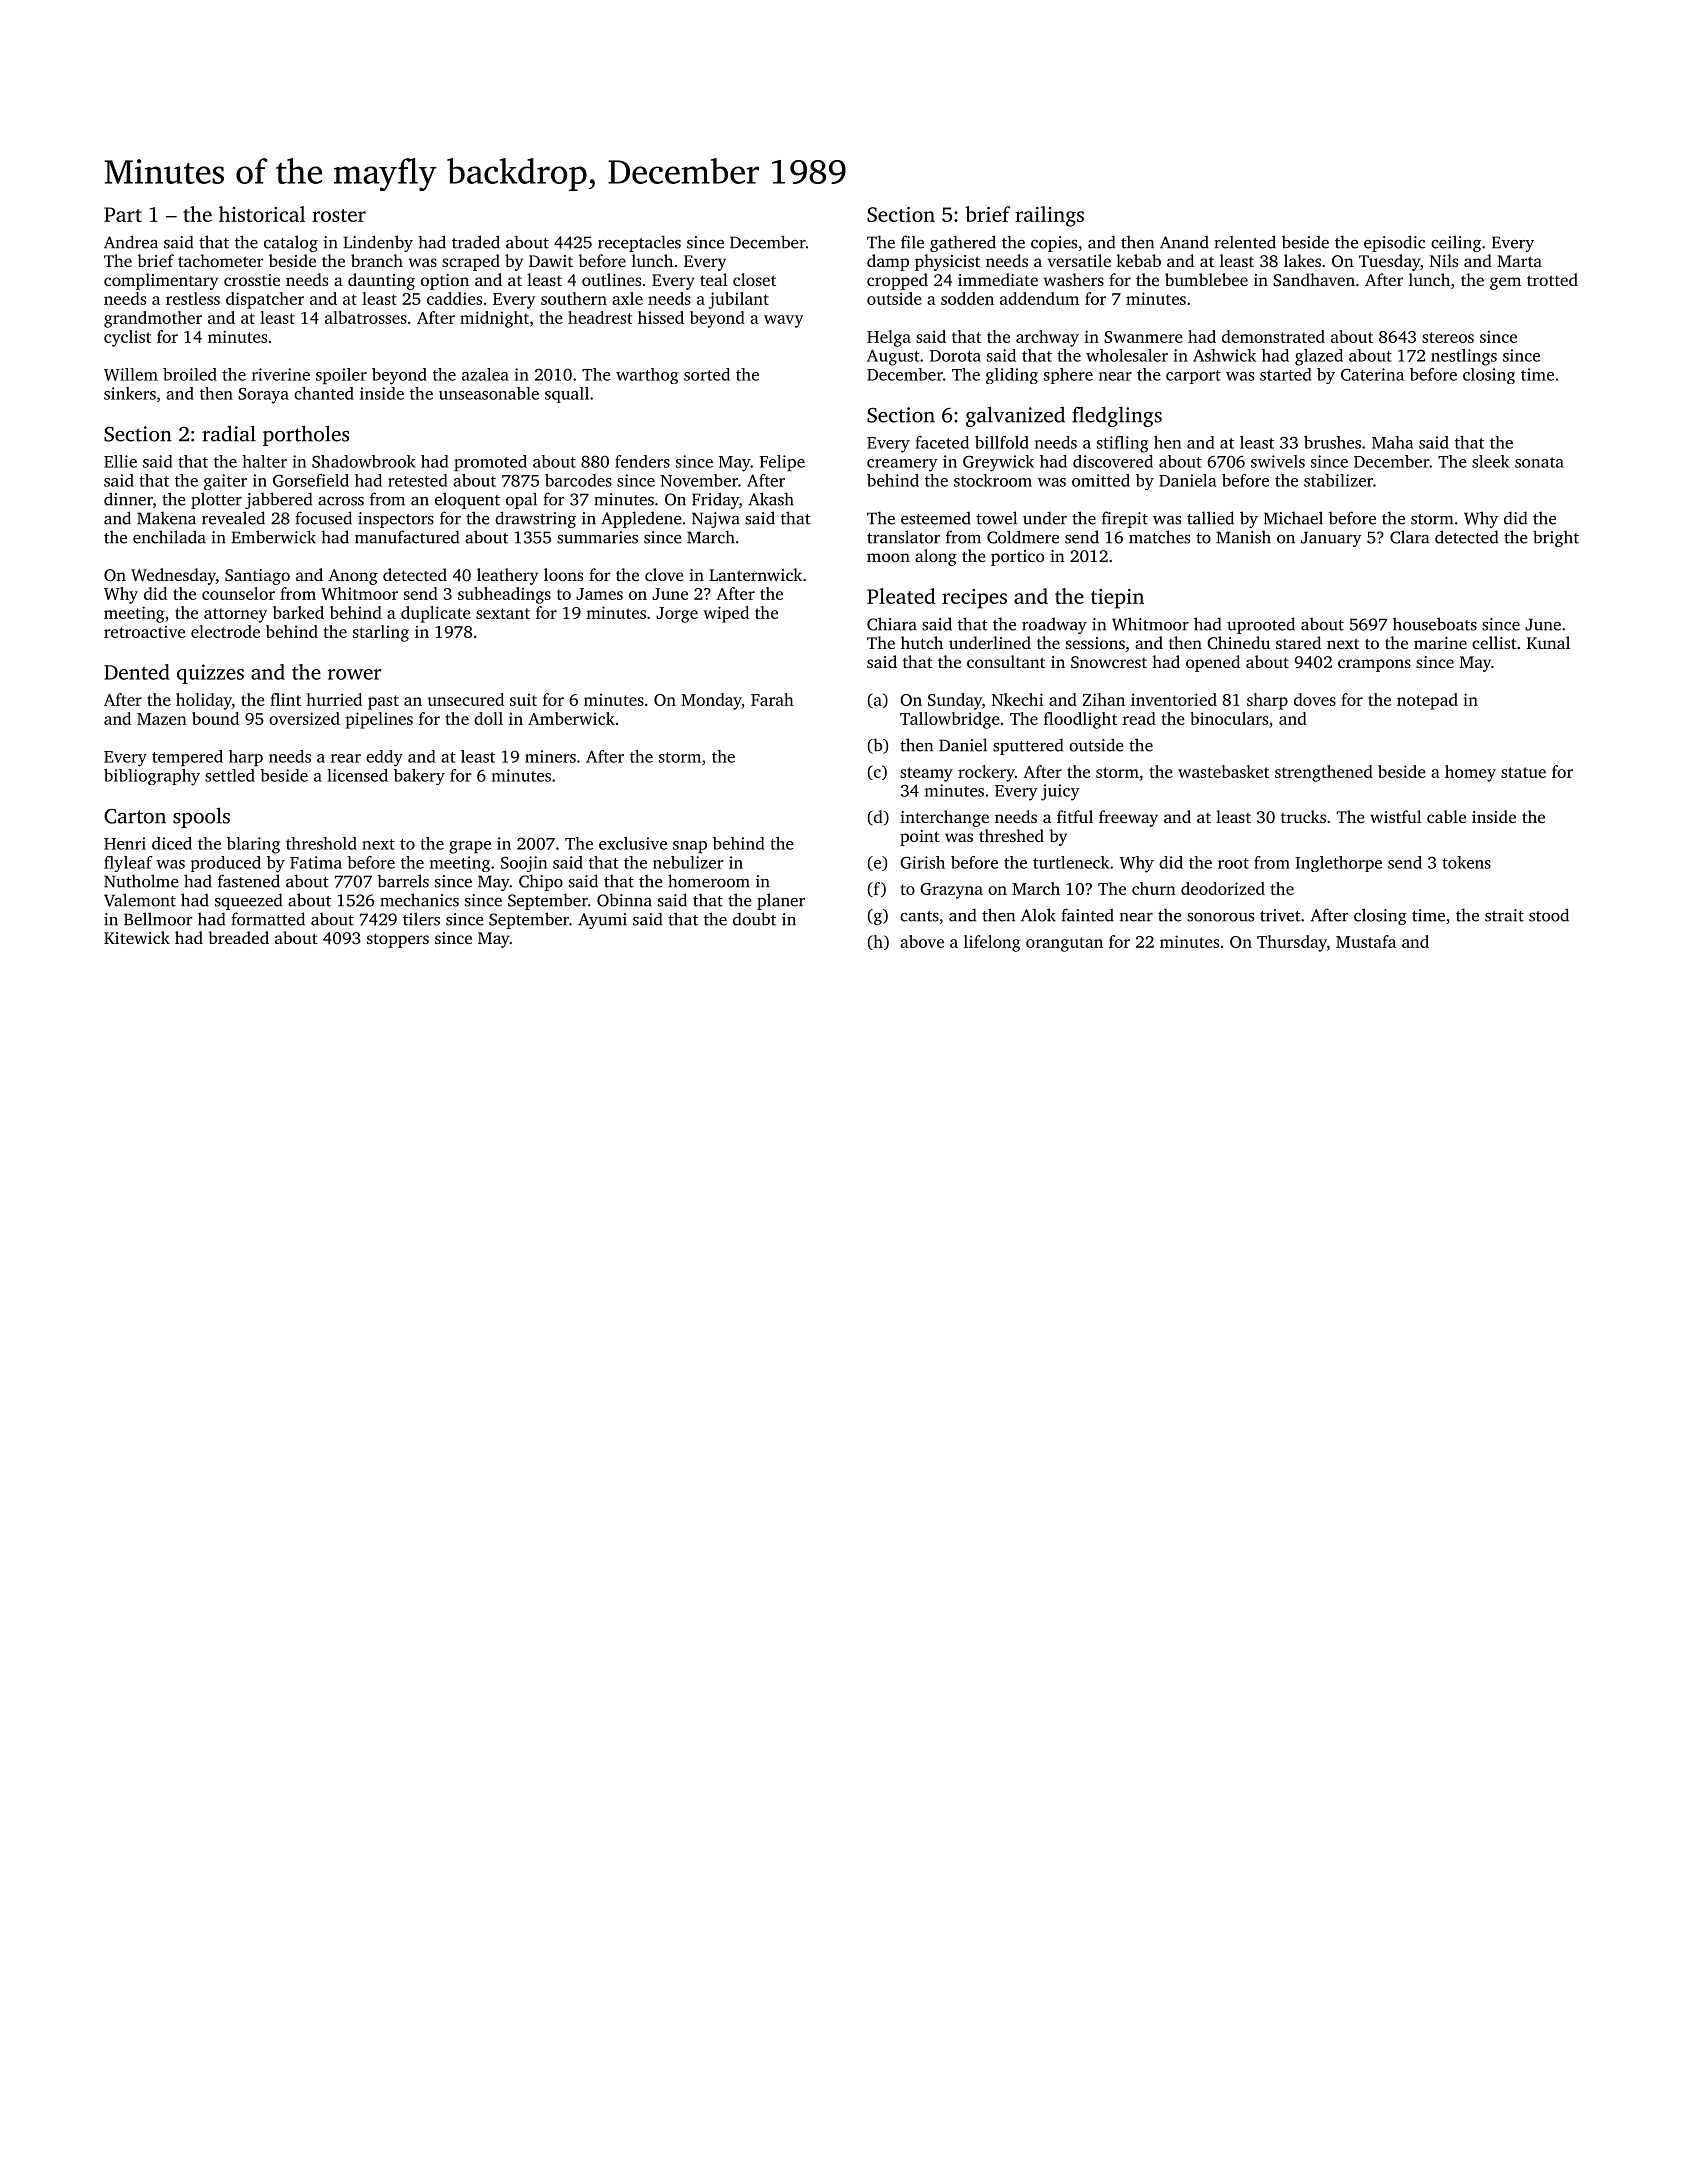 This page has height=2178, width=1683. What do you see at coordinates (507, 576) in the page?
I see `leathery` at bounding box center [507, 576].
